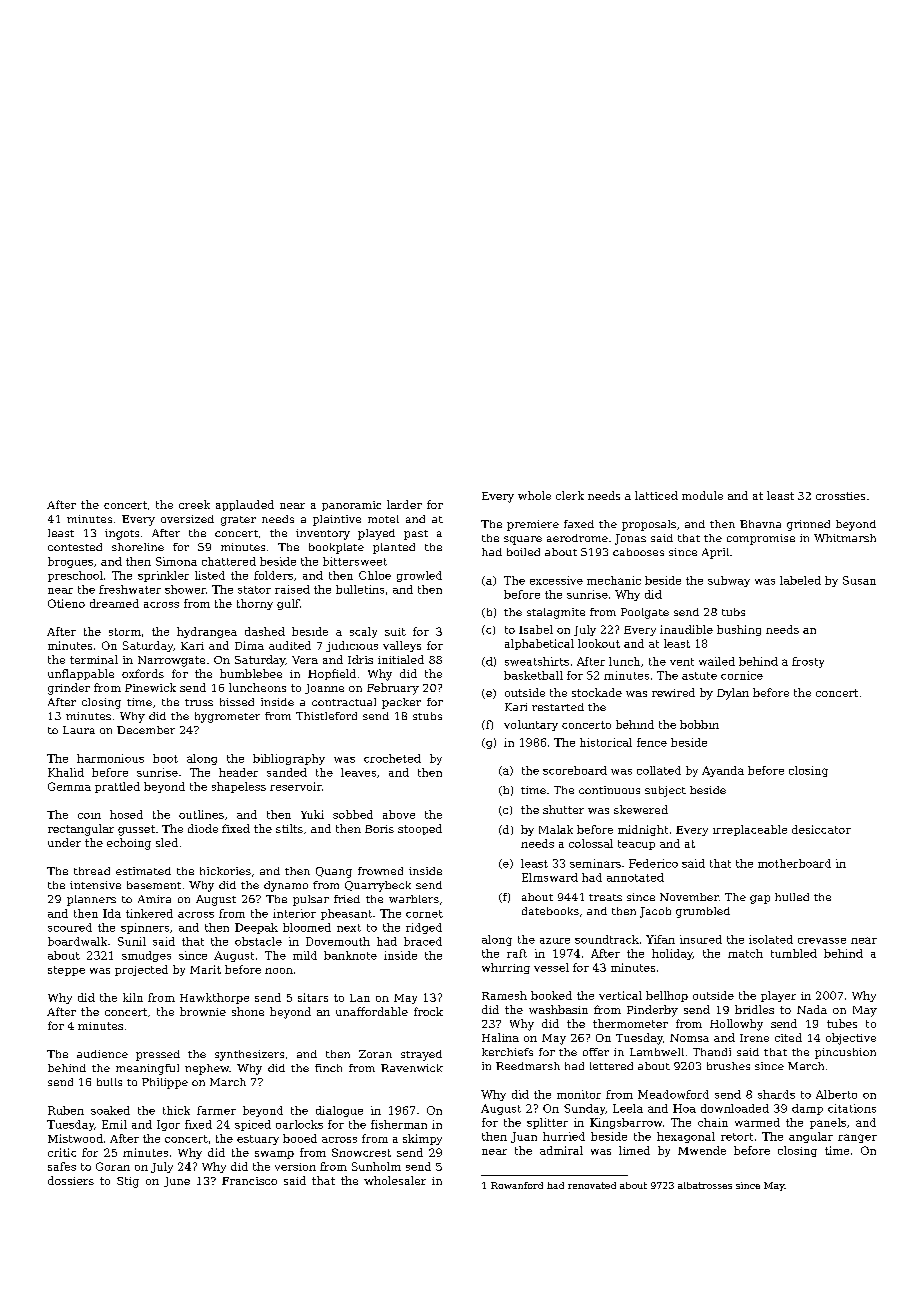  Describe the element at coordinates (122, 534) in the screenshot. I see `ingots` at that location.
